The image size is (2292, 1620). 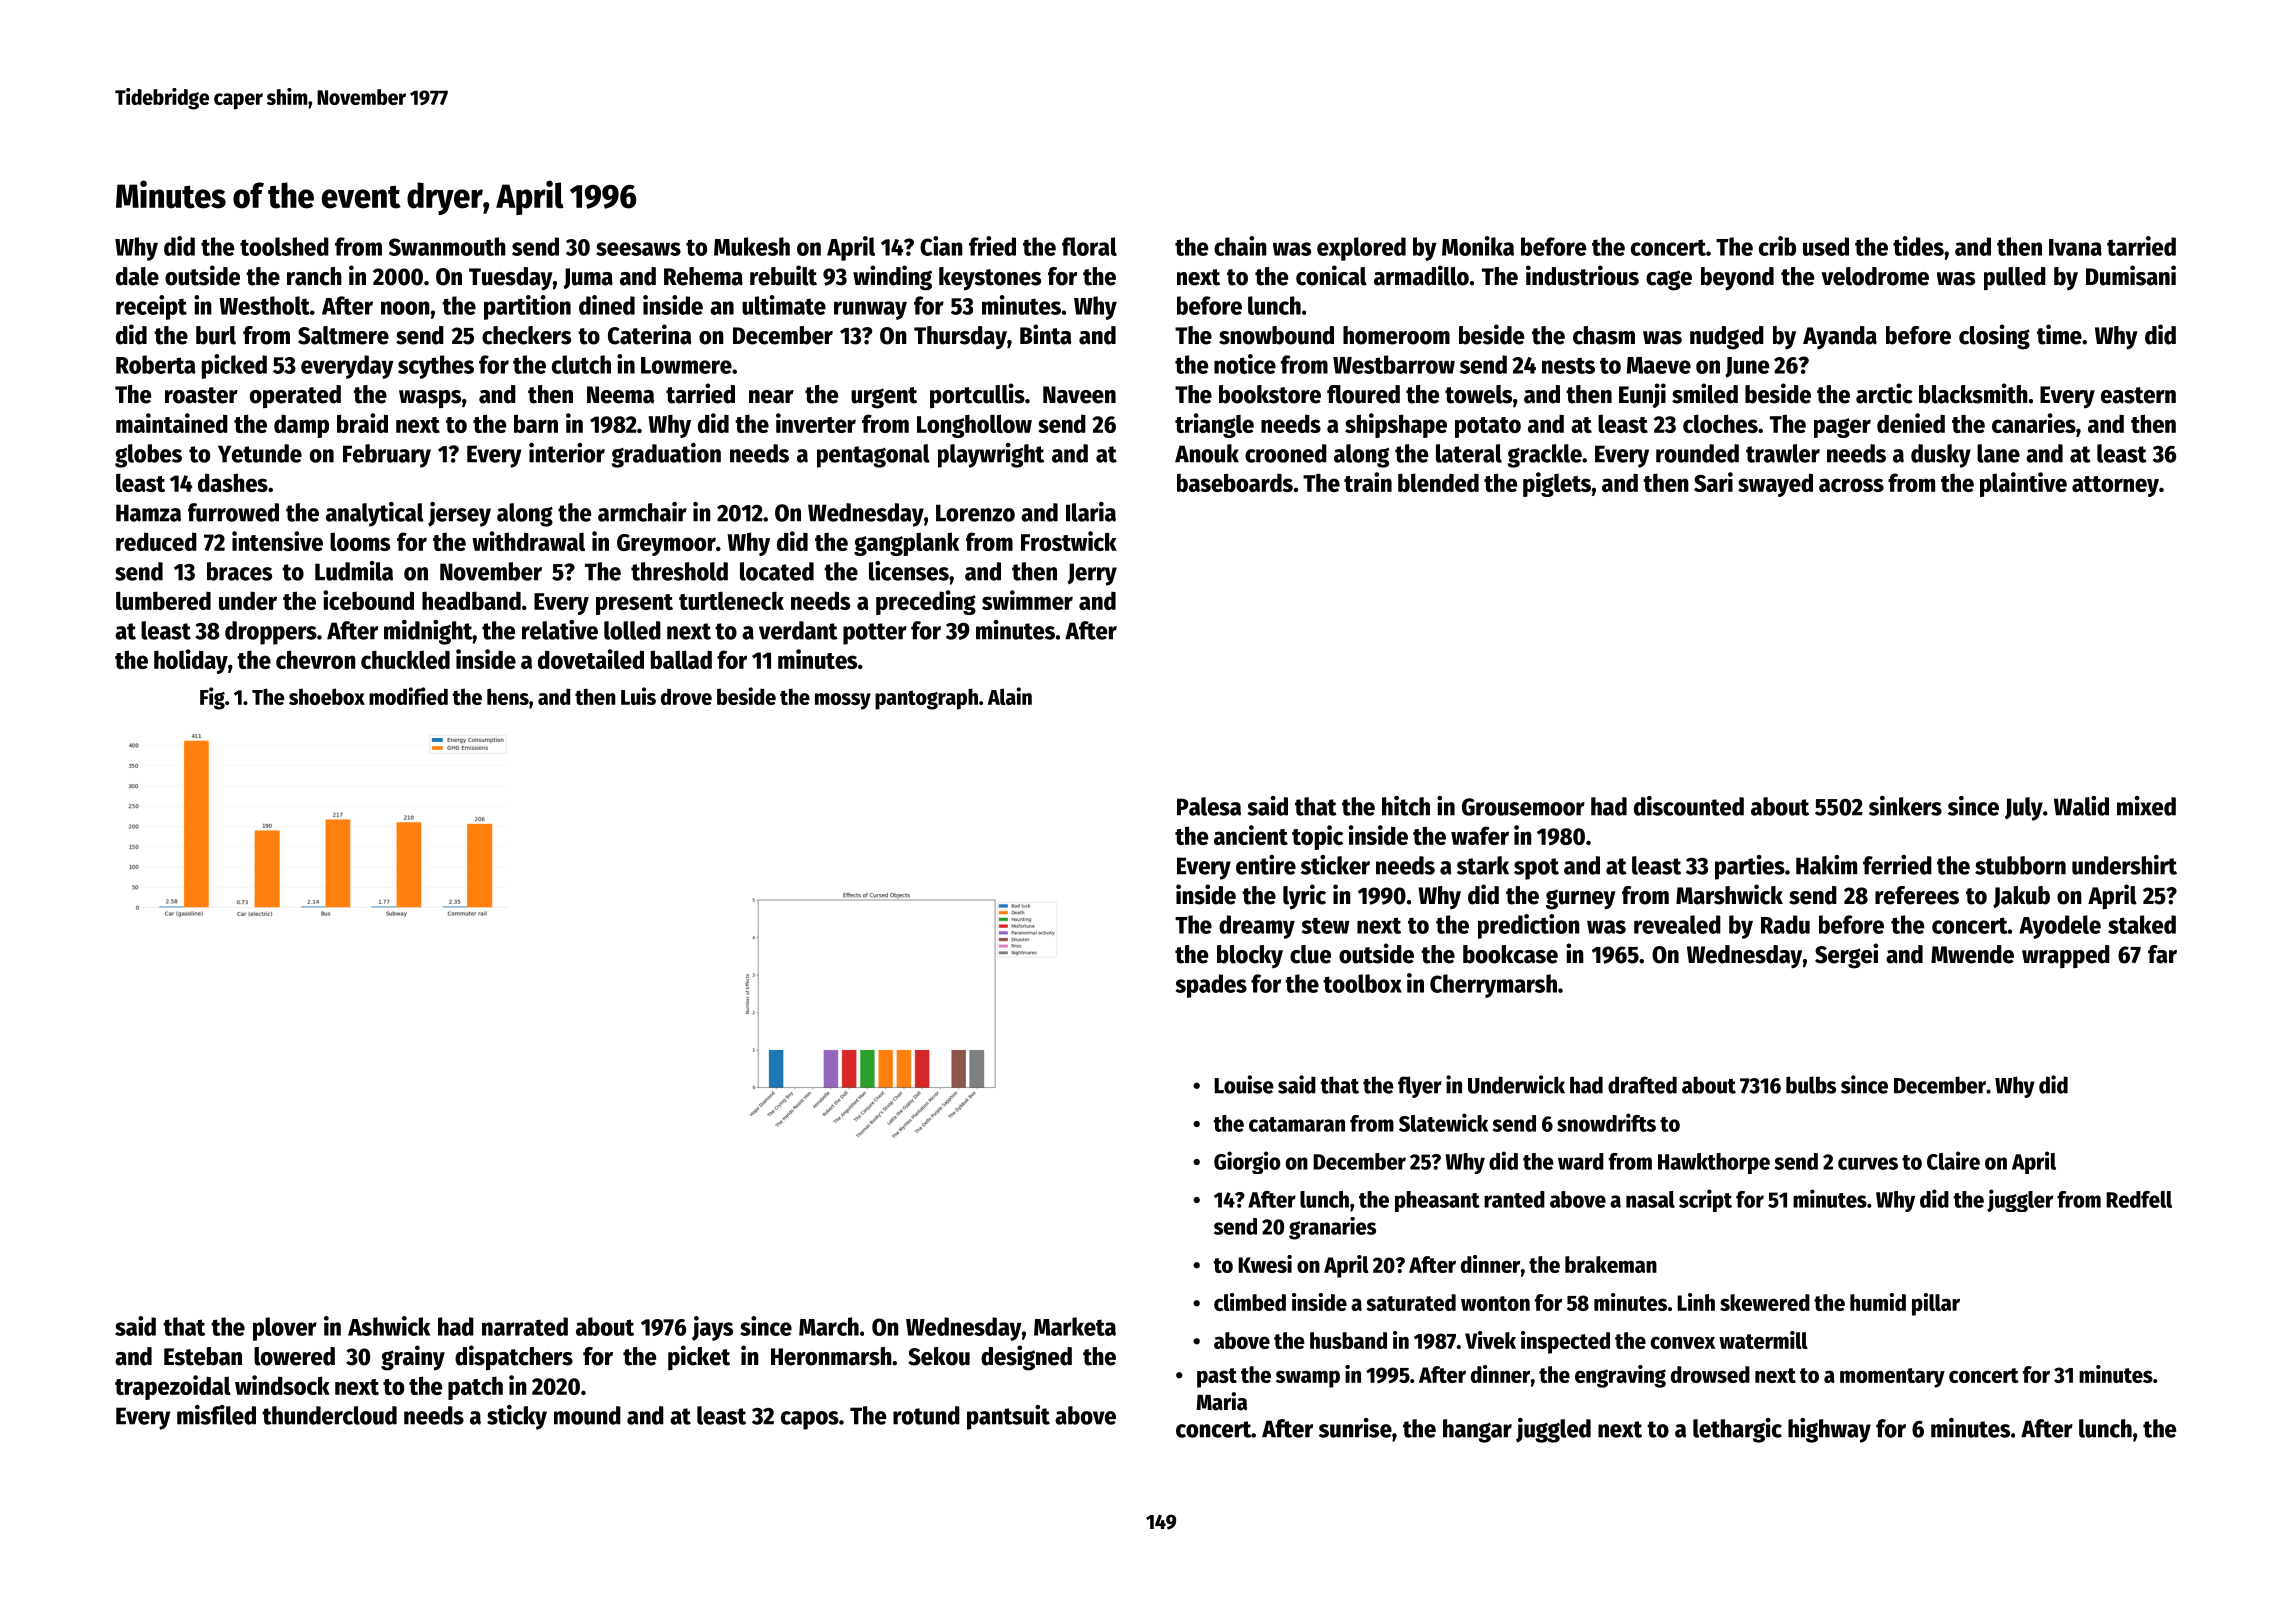 I want to click on Giorgio, so click(x=1247, y=1162).
